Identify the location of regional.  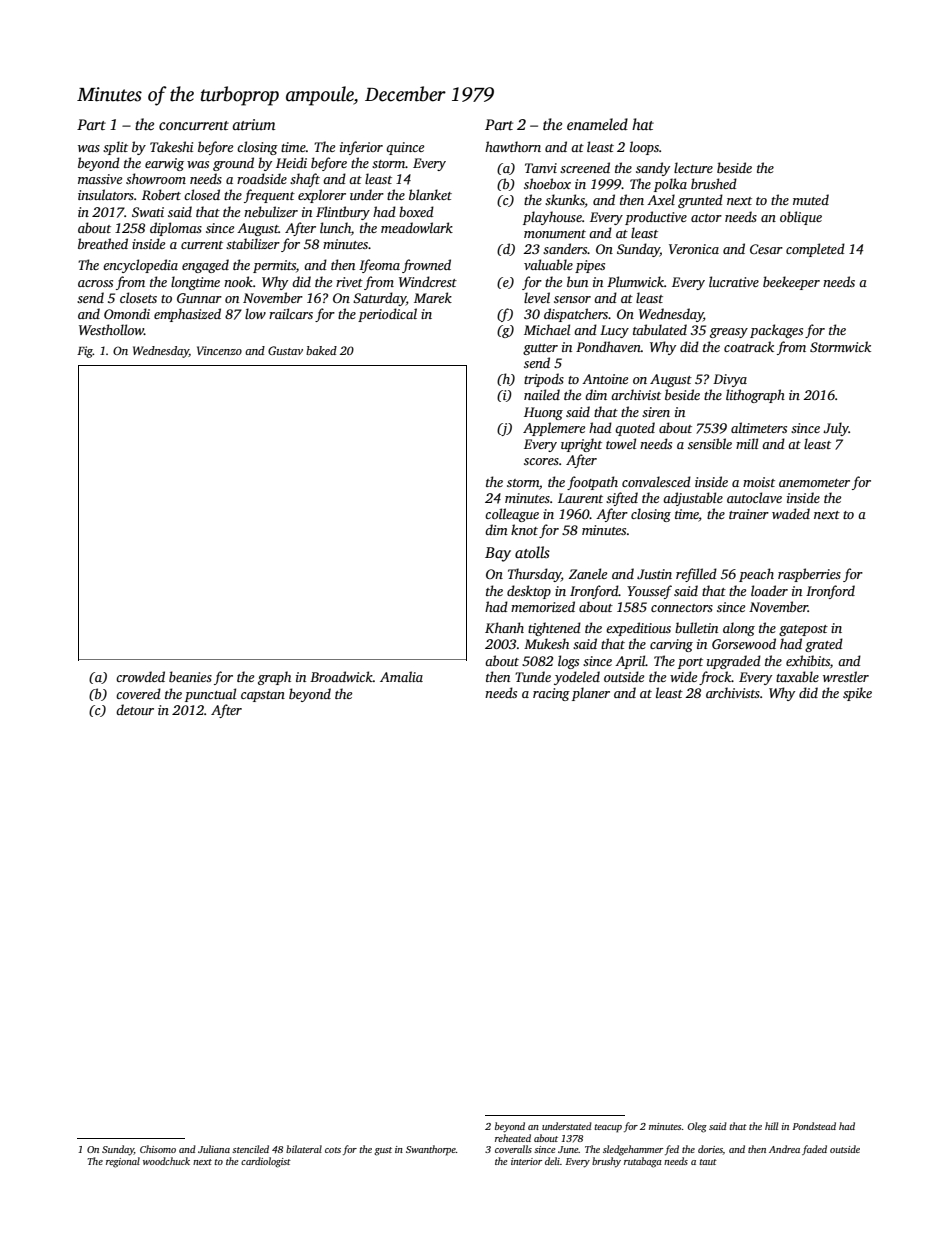
(123, 1162).
